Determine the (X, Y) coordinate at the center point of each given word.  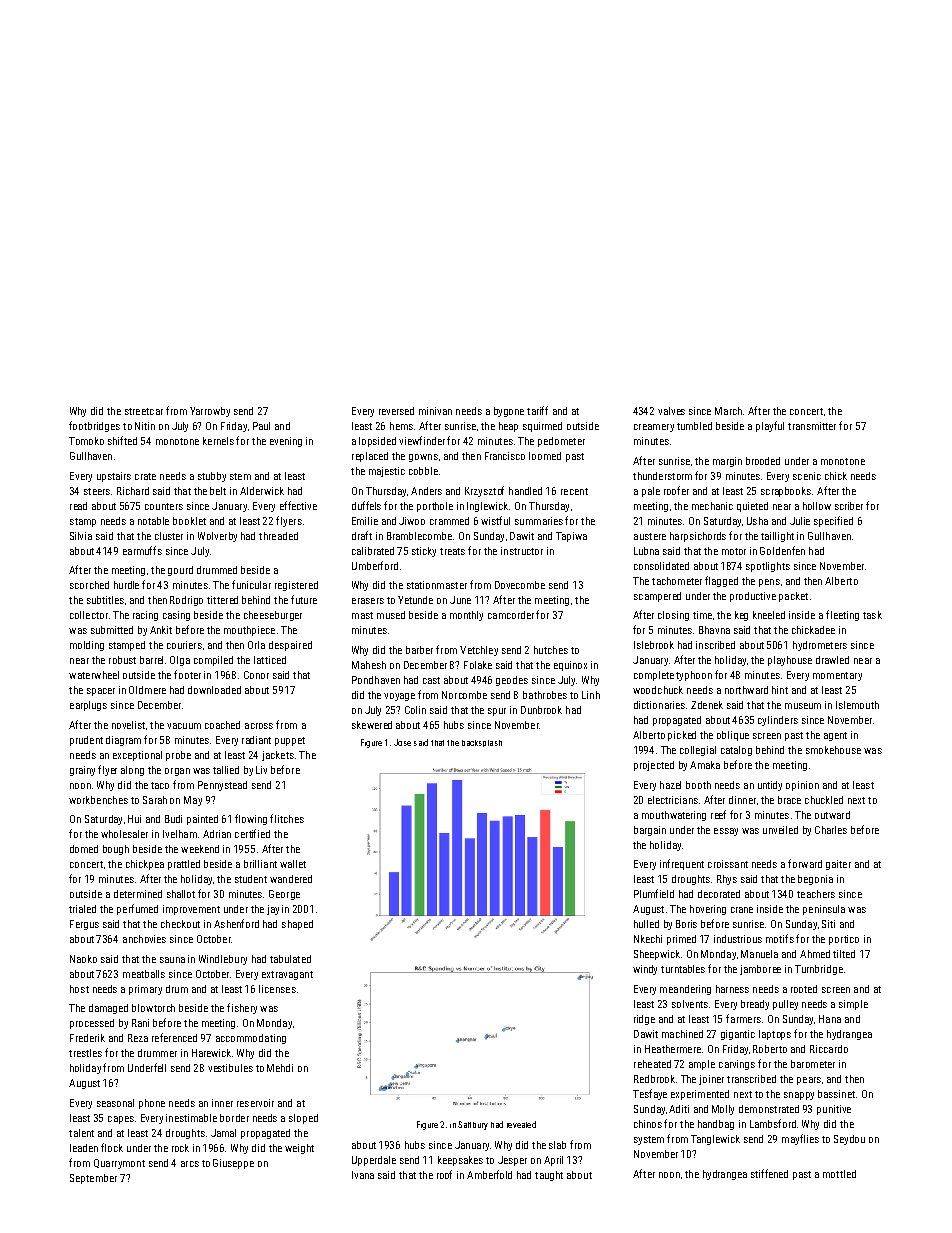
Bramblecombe (419, 536)
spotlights (768, 567)
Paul (261, 426)
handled (525, 491)
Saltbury (473, 1125)
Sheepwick (657, 955)
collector (89, 615)
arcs (190, 1164)
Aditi (679, 1109)
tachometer (677, 581)
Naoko (83, 959)
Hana (830, 1019)
